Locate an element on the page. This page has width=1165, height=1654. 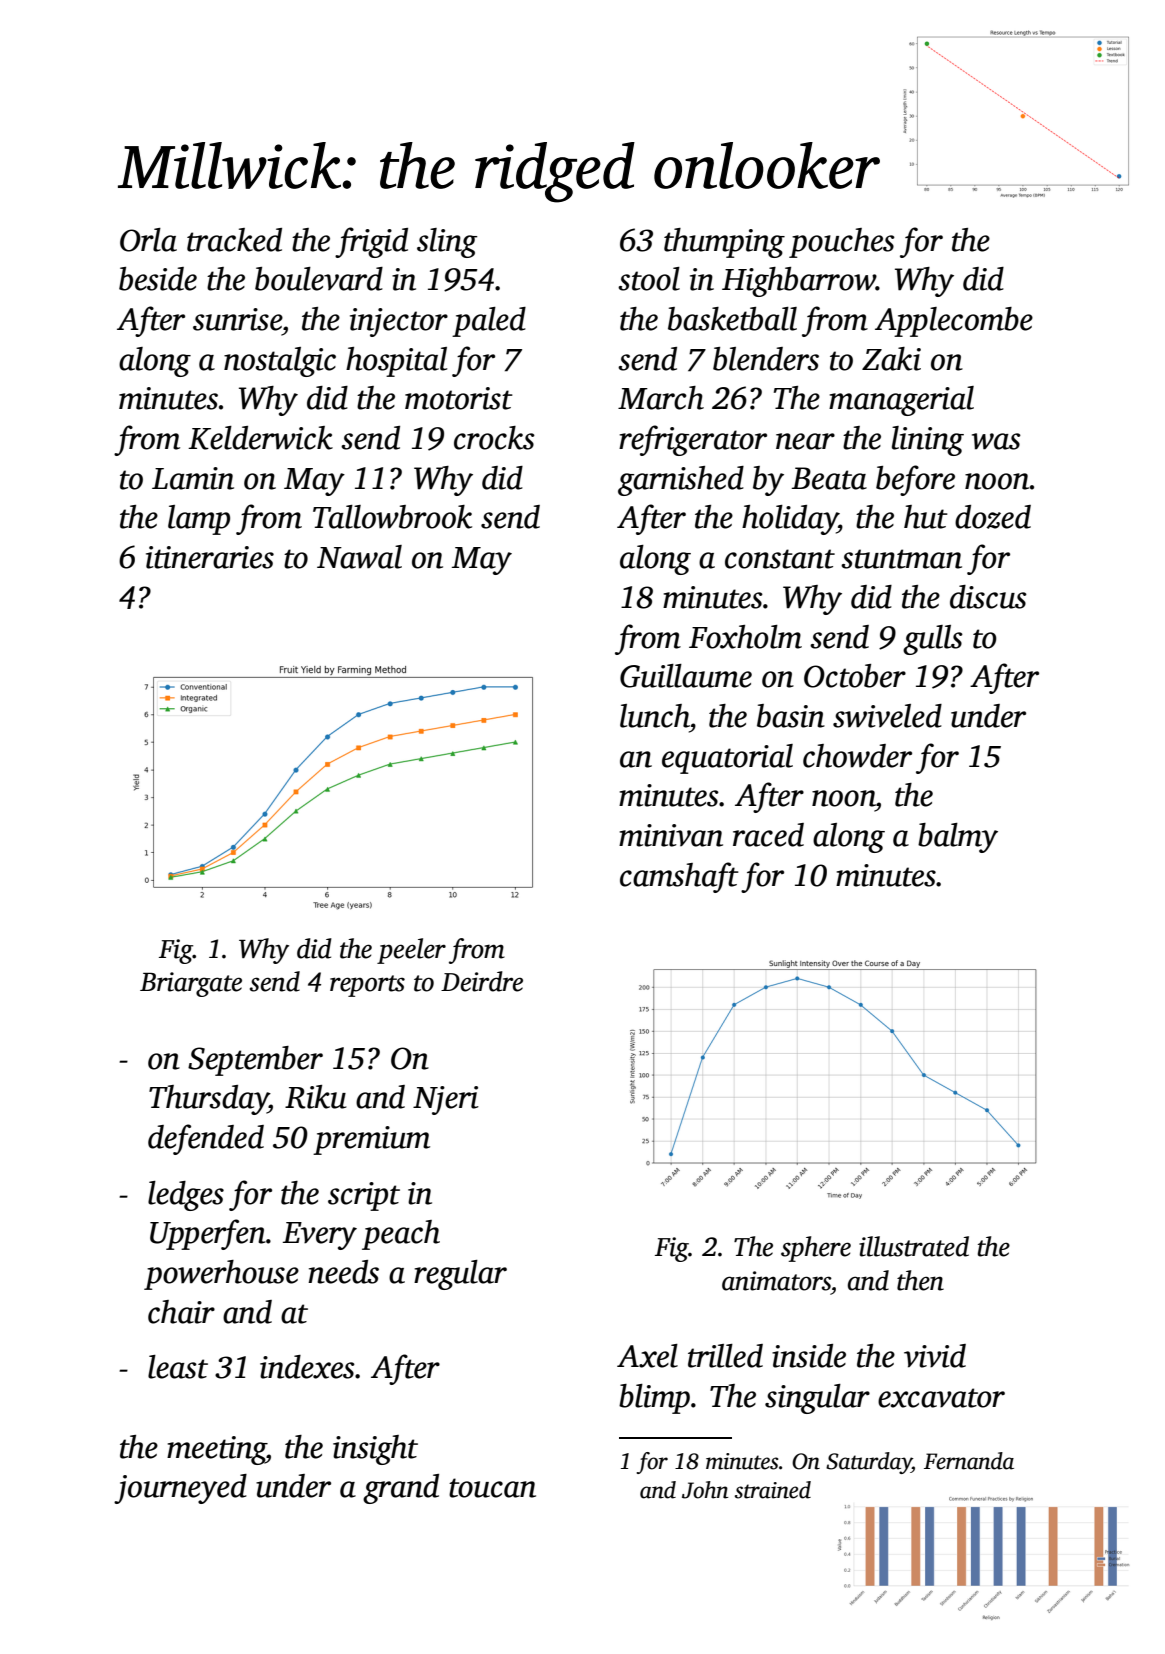
crocks is located at coordinates (494, 438).
